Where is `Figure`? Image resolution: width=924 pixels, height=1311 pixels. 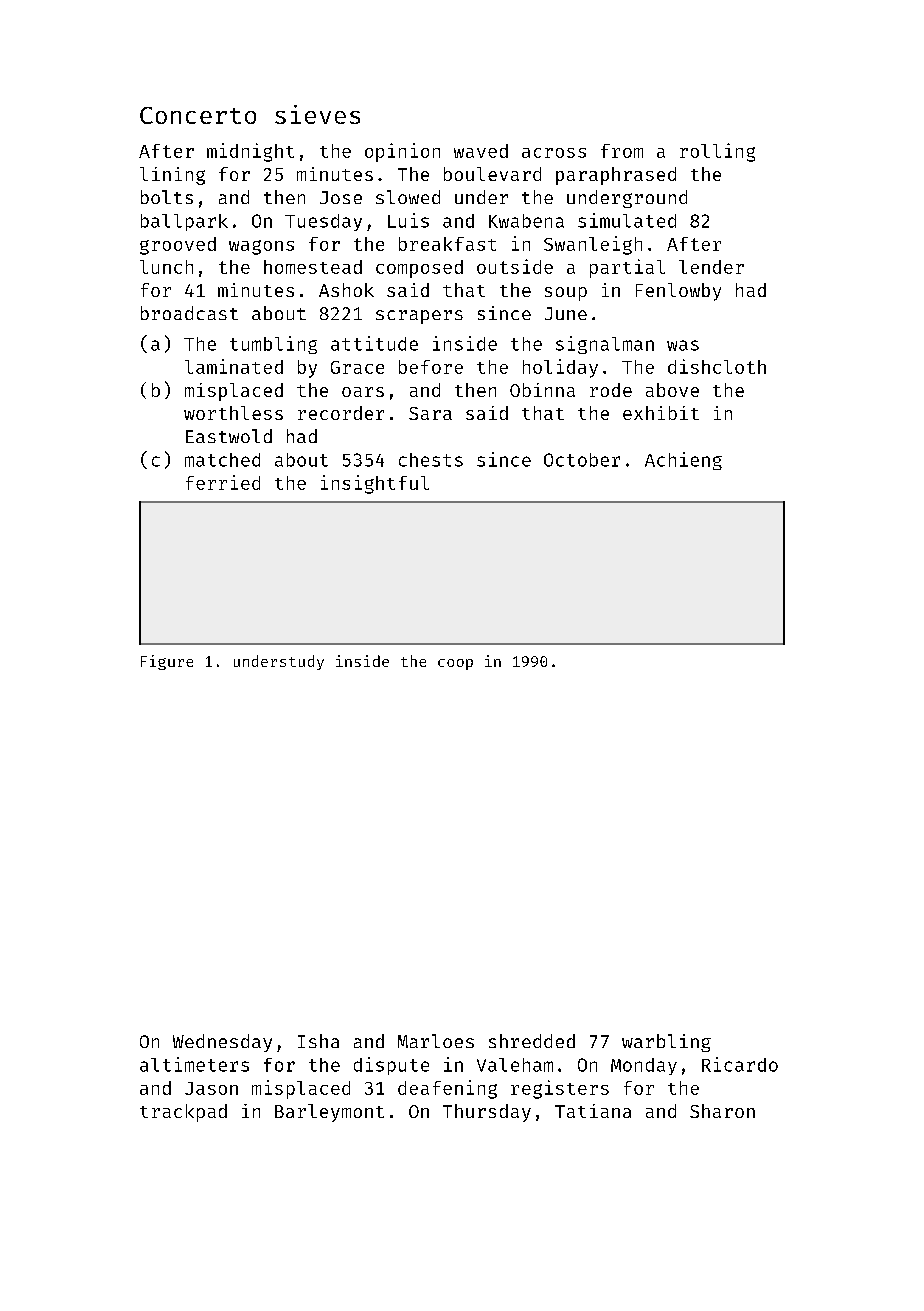
Figure is located at coordinates (167, 662).
